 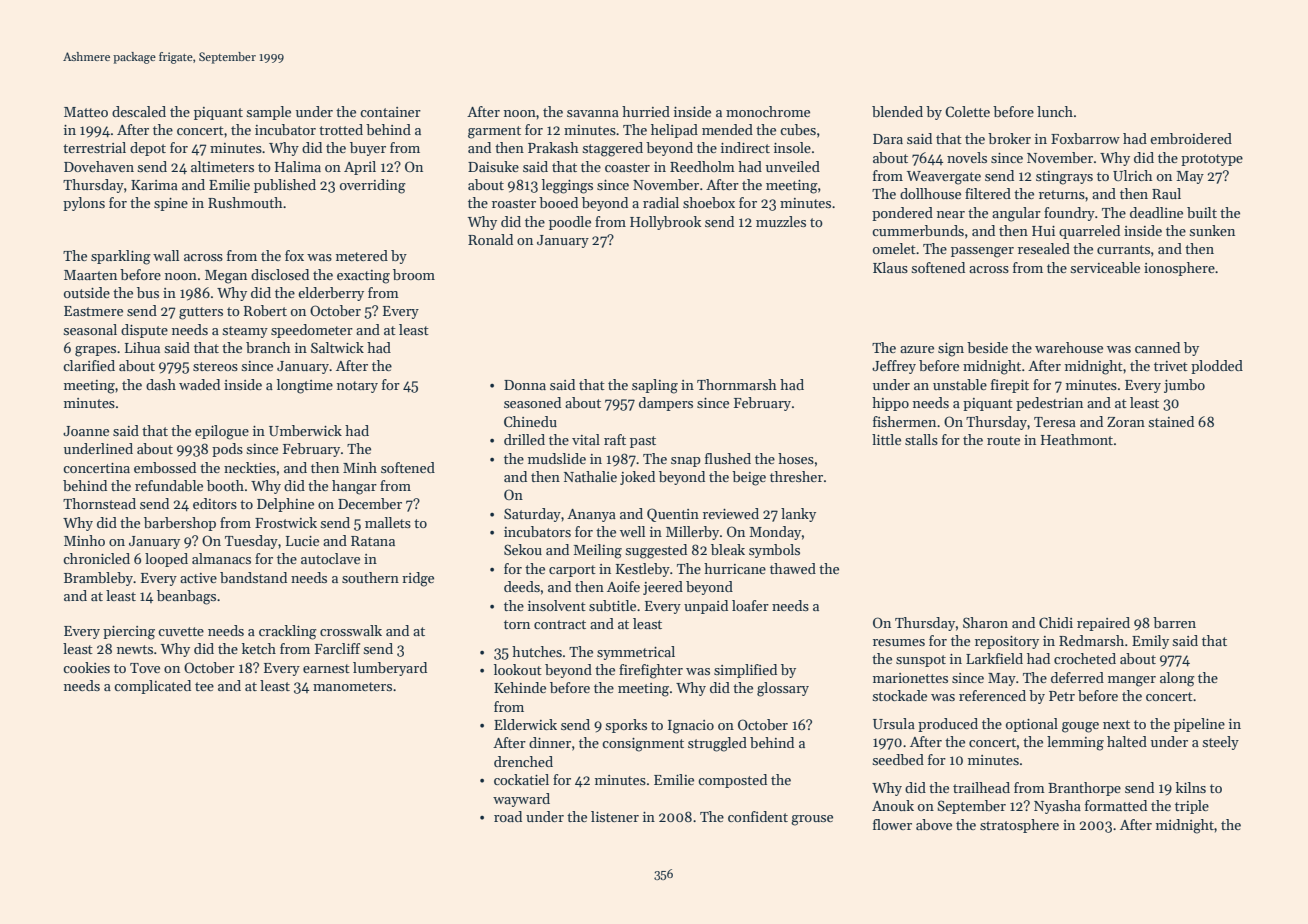 What do you see at coordinates (646, 111) in the document?
I see `hurried` at bounding box center [646, 111].
